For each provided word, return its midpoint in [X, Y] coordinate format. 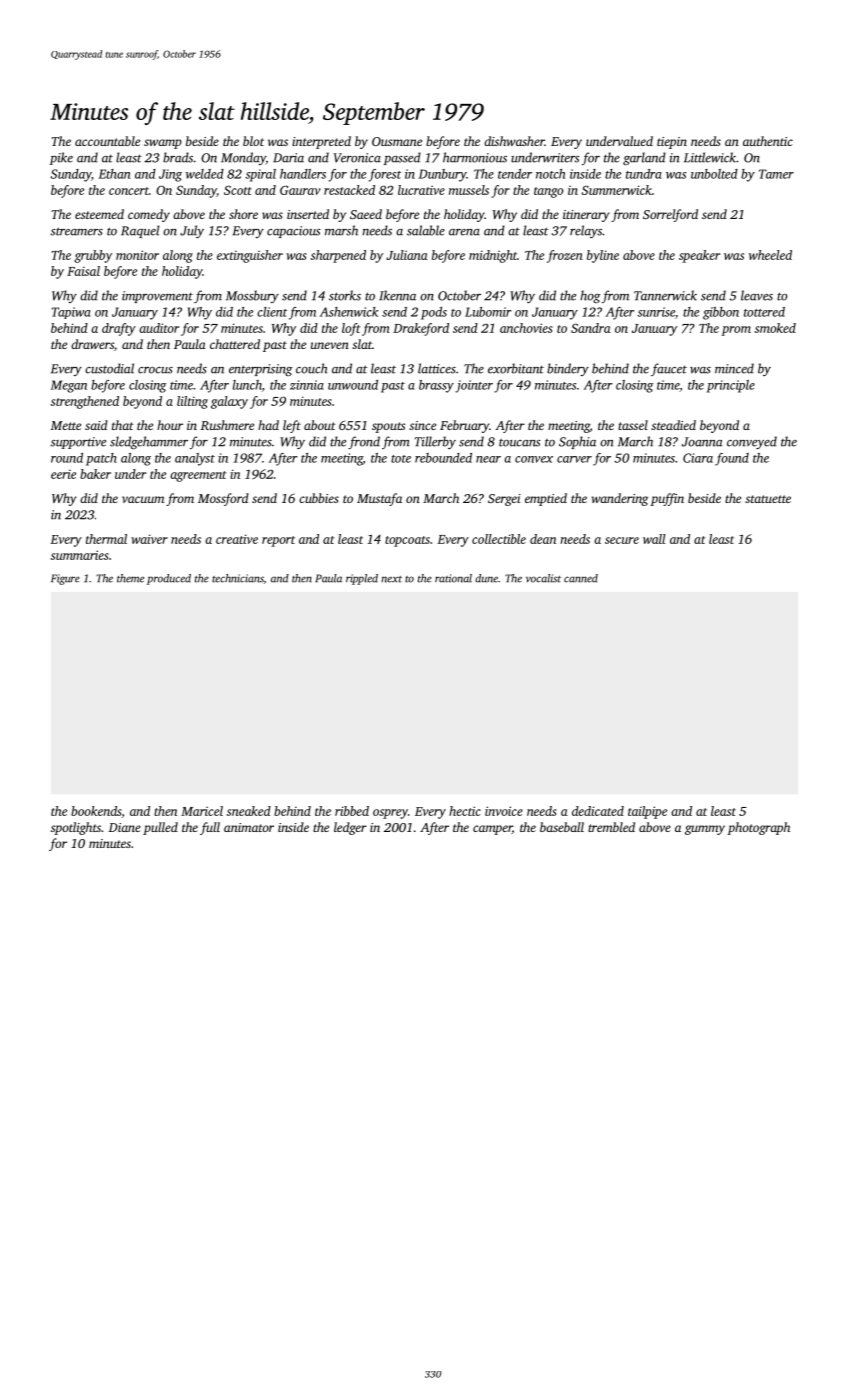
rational [453, 578]
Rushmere [227, 425]
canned [581, 578]
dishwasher [514, 141]
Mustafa [379, 499]
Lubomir [488, 312]
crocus [155, 370]
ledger [350, 828]
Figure [65, 579]
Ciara [698, 458]
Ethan [114, 174]
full [210, 828]
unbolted [714, 174]
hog [590, 296]
